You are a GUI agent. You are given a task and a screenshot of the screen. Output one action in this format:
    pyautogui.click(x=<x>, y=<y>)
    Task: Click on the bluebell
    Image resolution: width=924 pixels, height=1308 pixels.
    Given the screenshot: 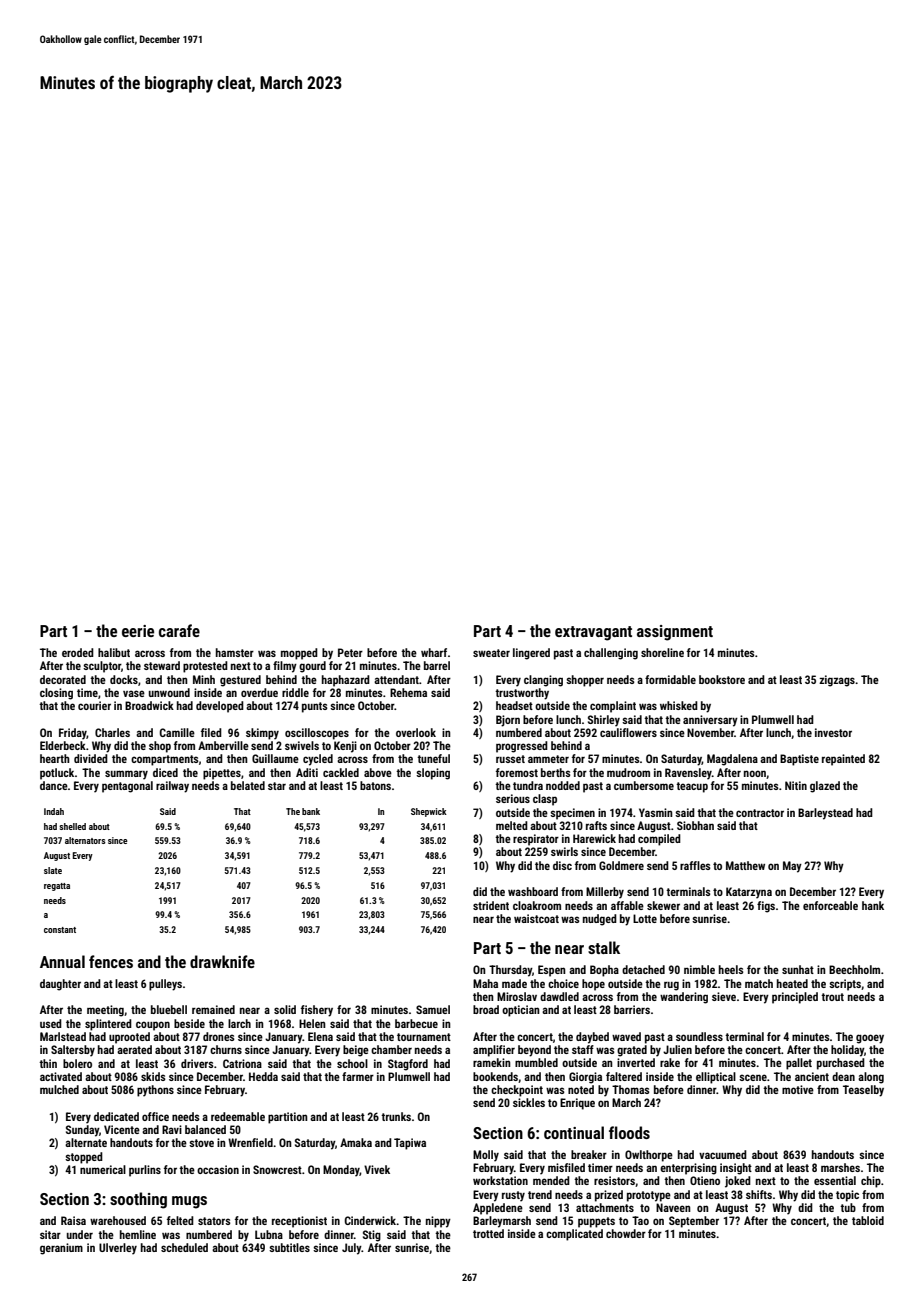 What is the action you would take?
    pyautogui.click(x=169, y=1009)
